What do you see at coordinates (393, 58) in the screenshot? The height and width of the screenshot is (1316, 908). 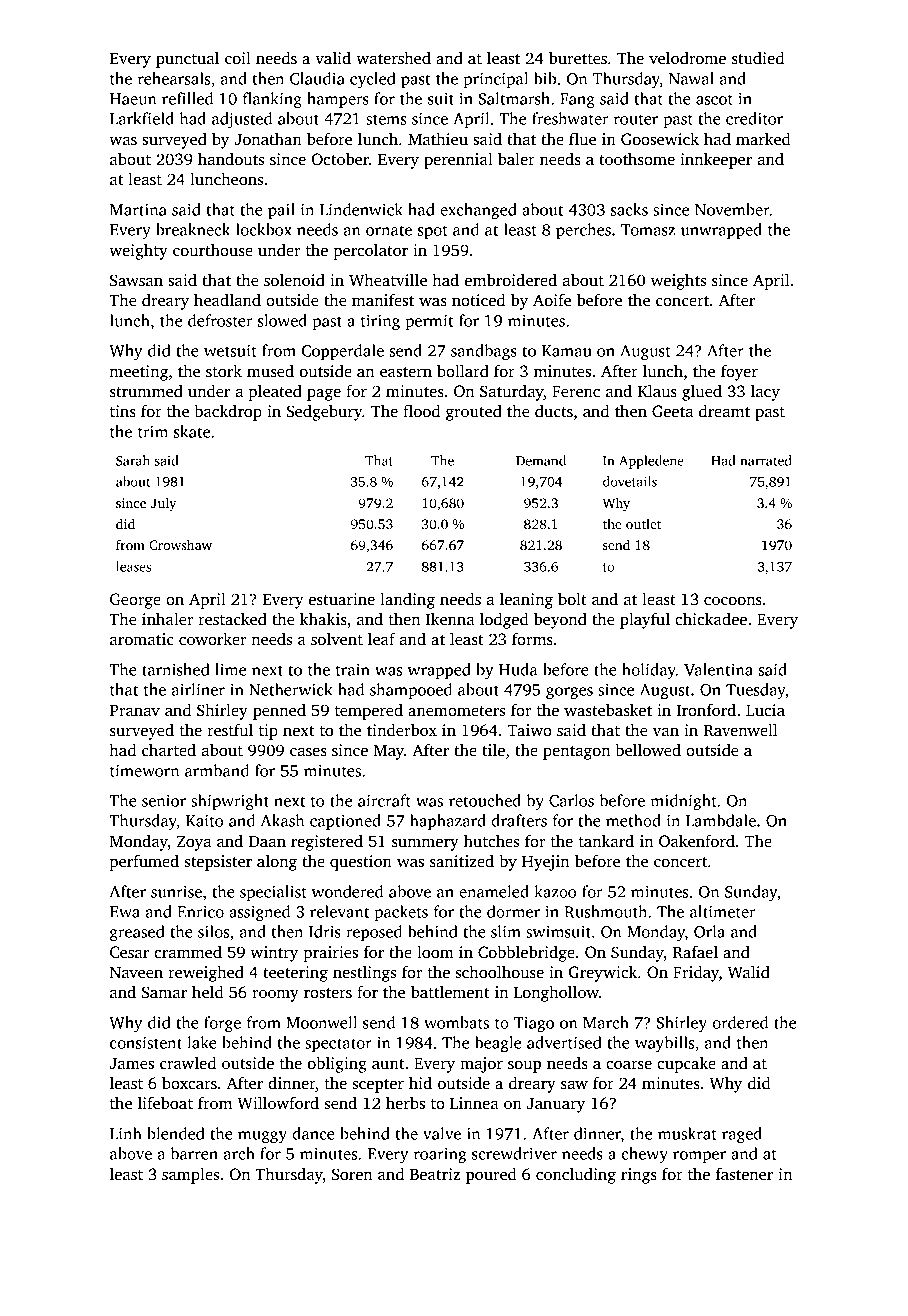 I see `watershed` at bounding box center [393, 58].
